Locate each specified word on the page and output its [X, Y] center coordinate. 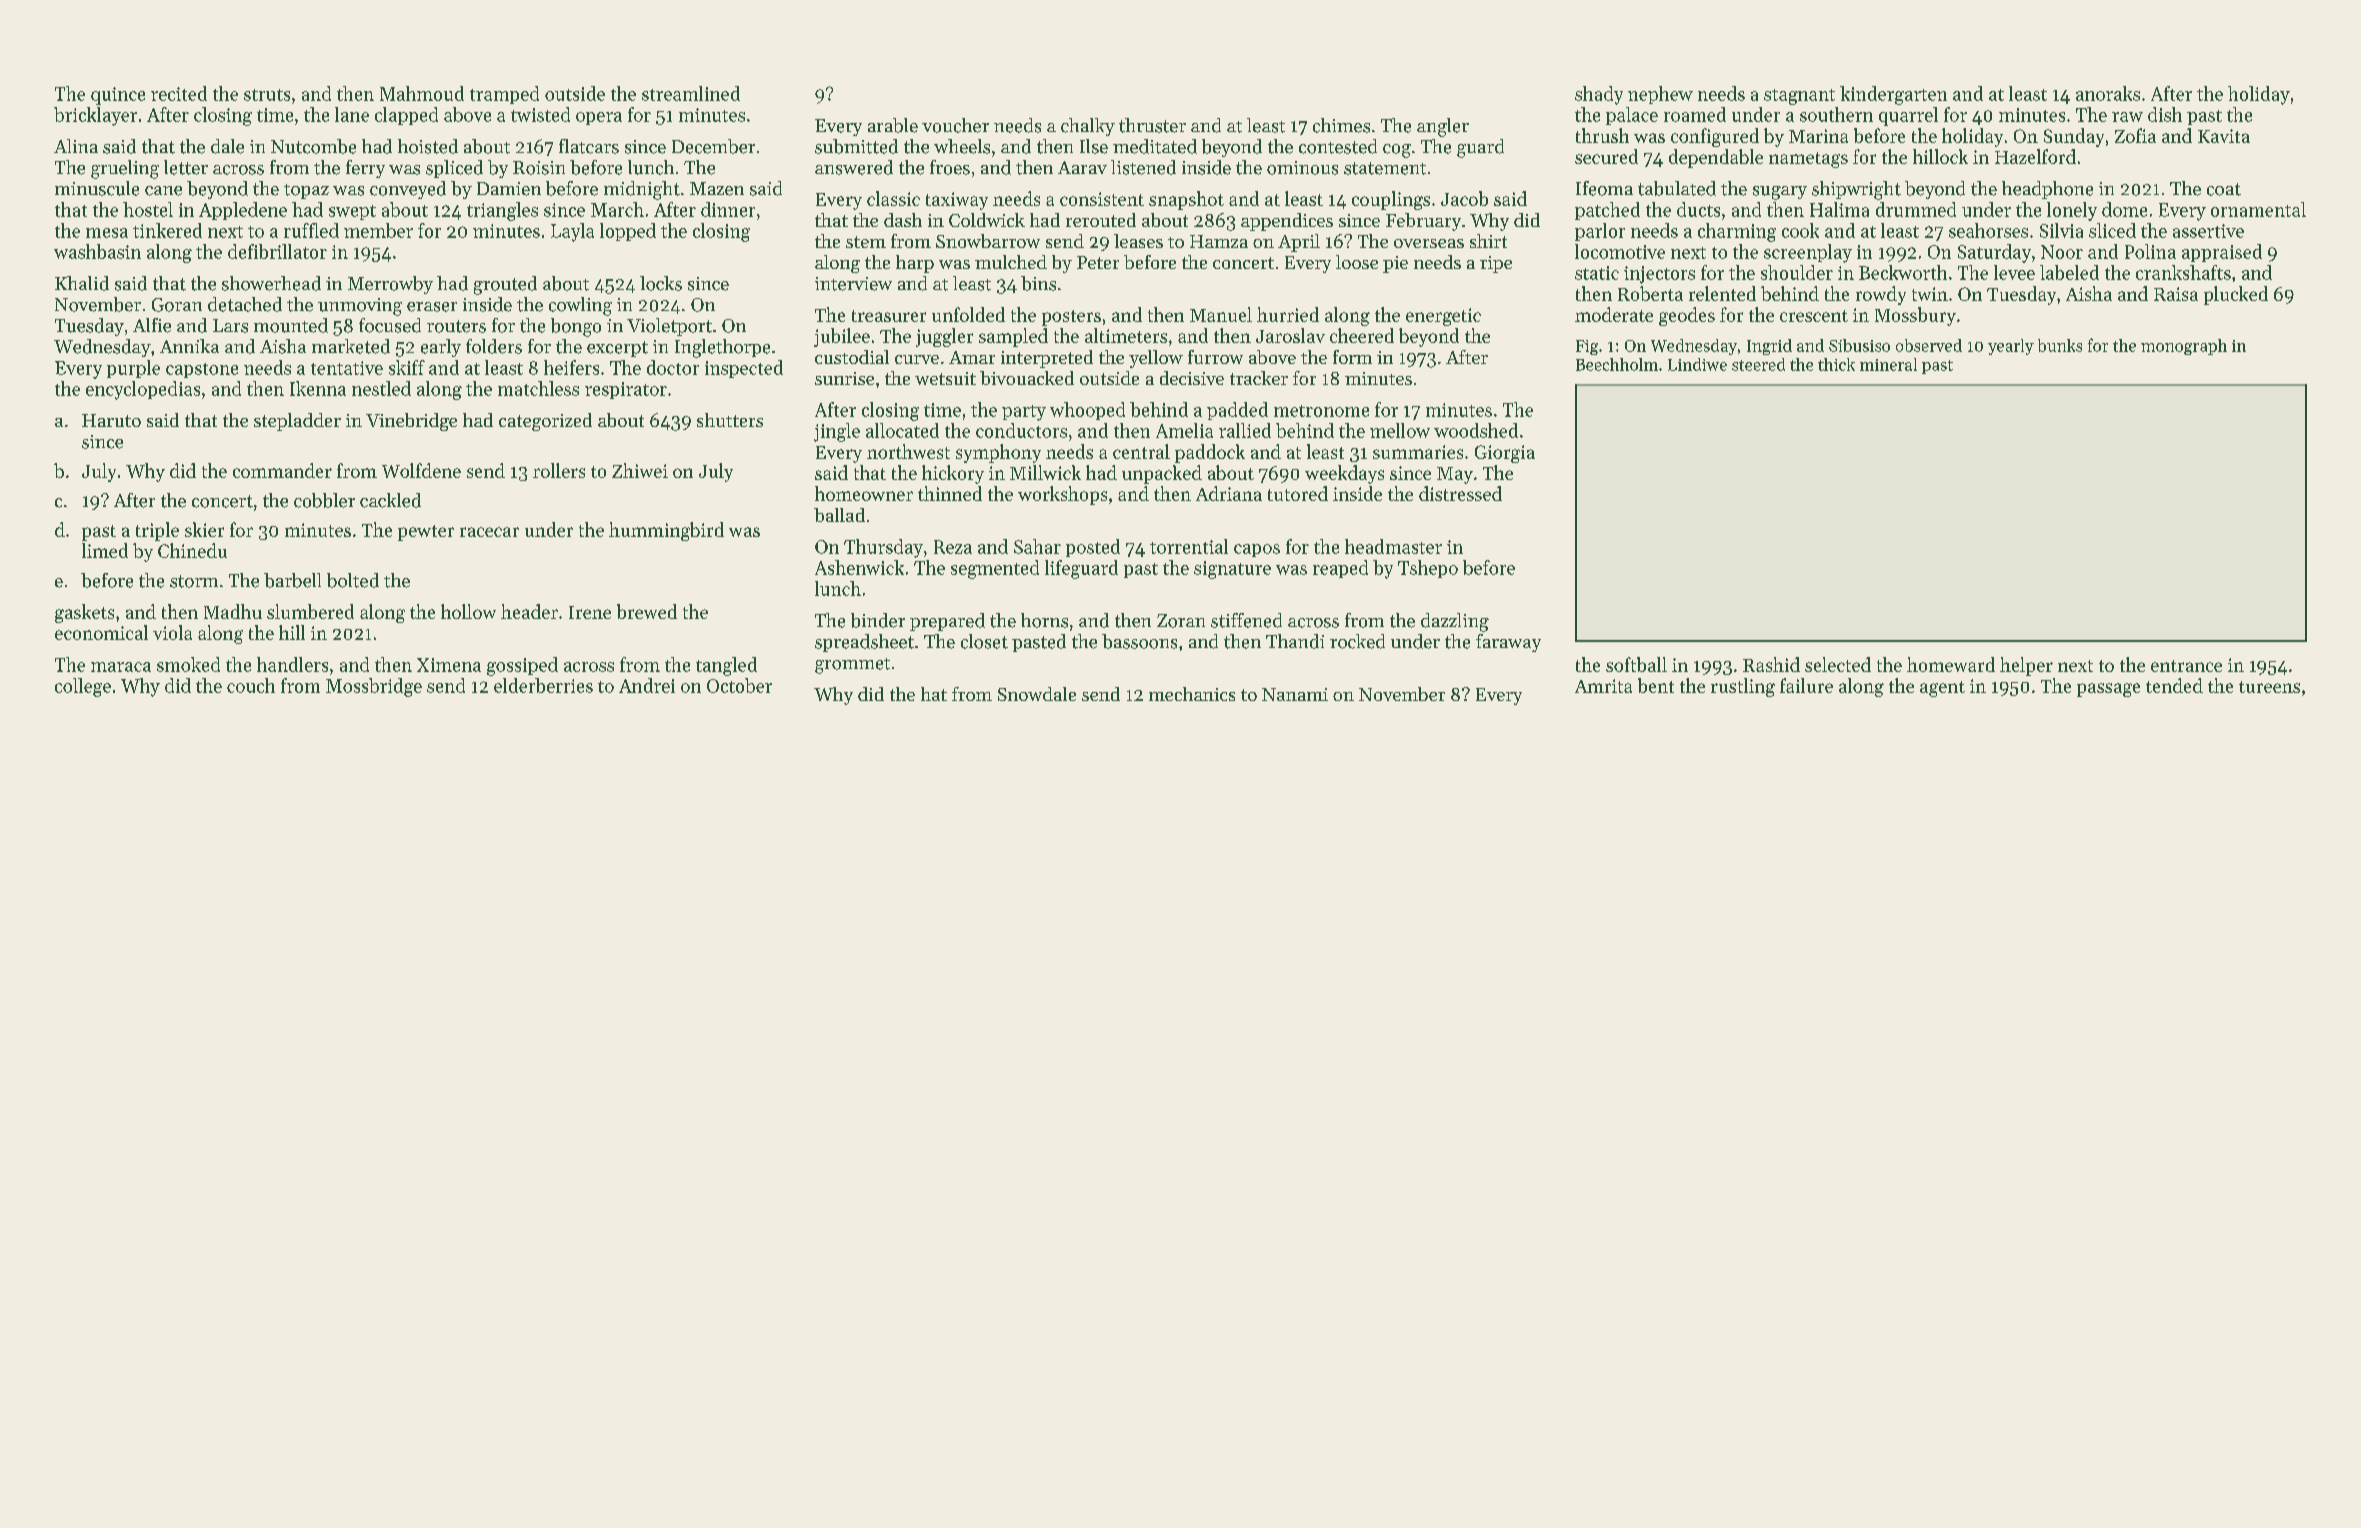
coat [2224, 189]
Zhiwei [640, 470]
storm [194, 581]
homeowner [864, 493]
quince [118, 96]
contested [1338, 146]
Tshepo [1428, 569]
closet [984, 641]
